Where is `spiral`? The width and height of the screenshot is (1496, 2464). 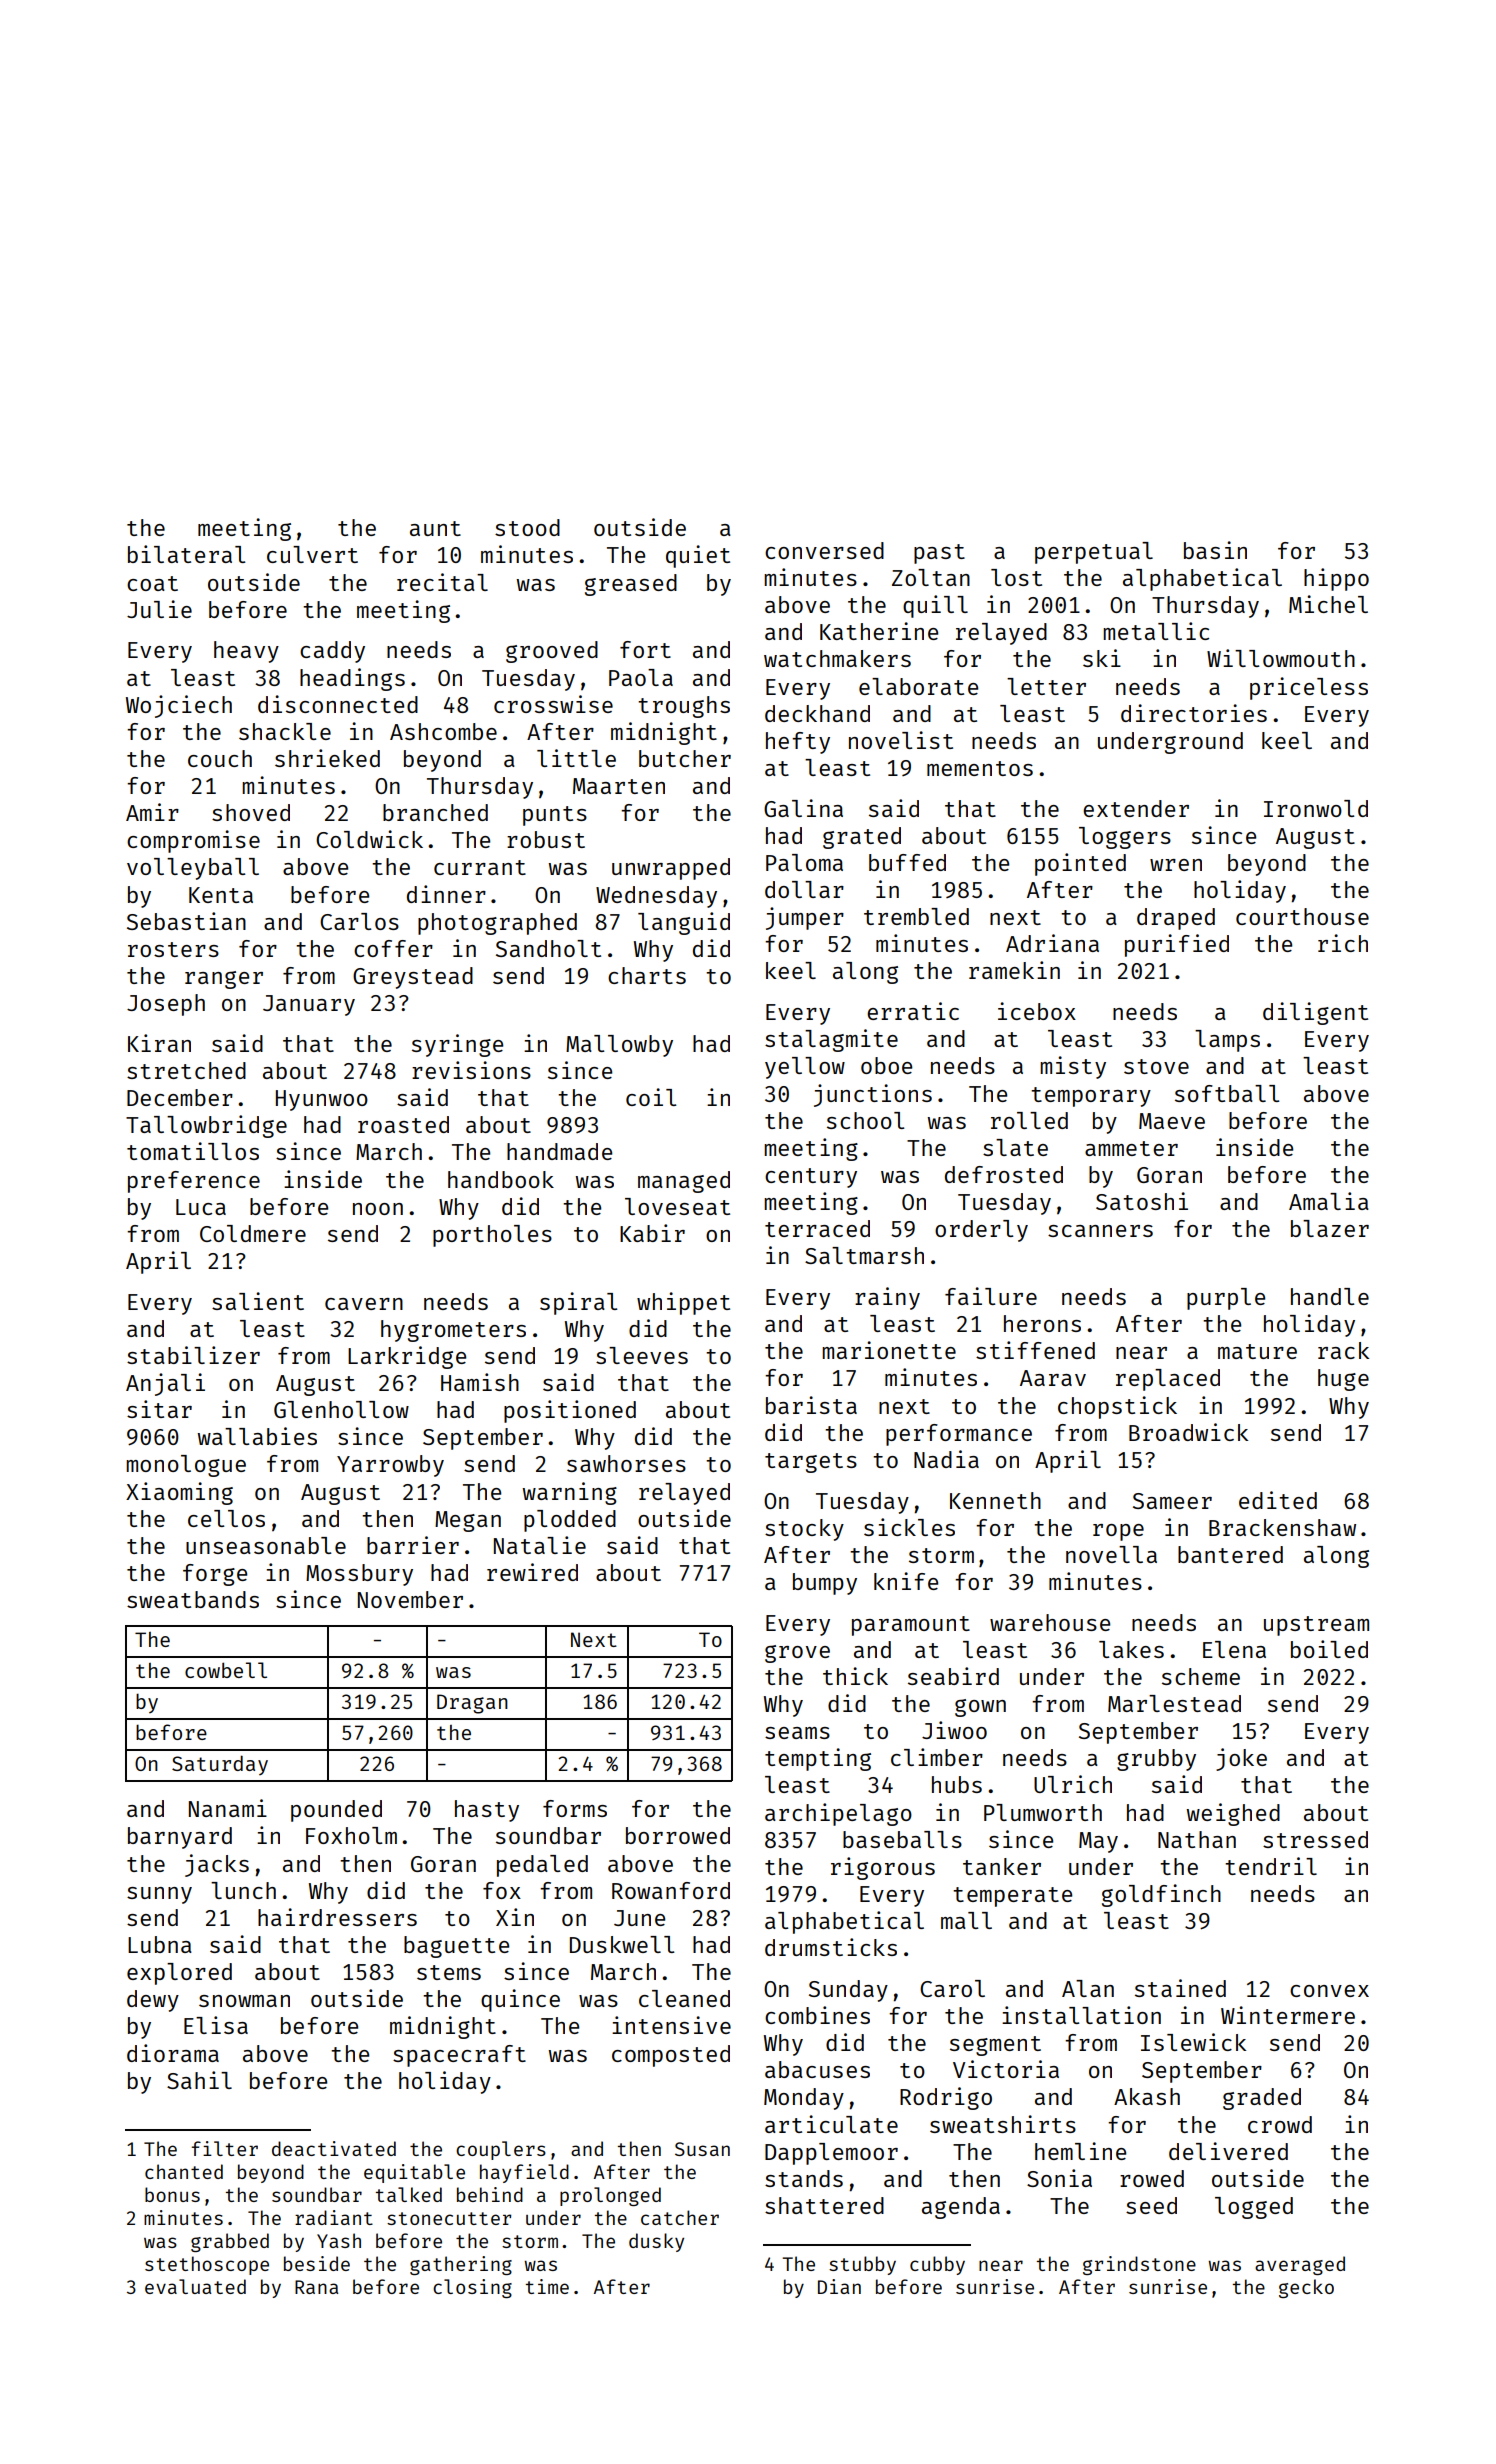 spiral is located at coordinates (578, 1303).
